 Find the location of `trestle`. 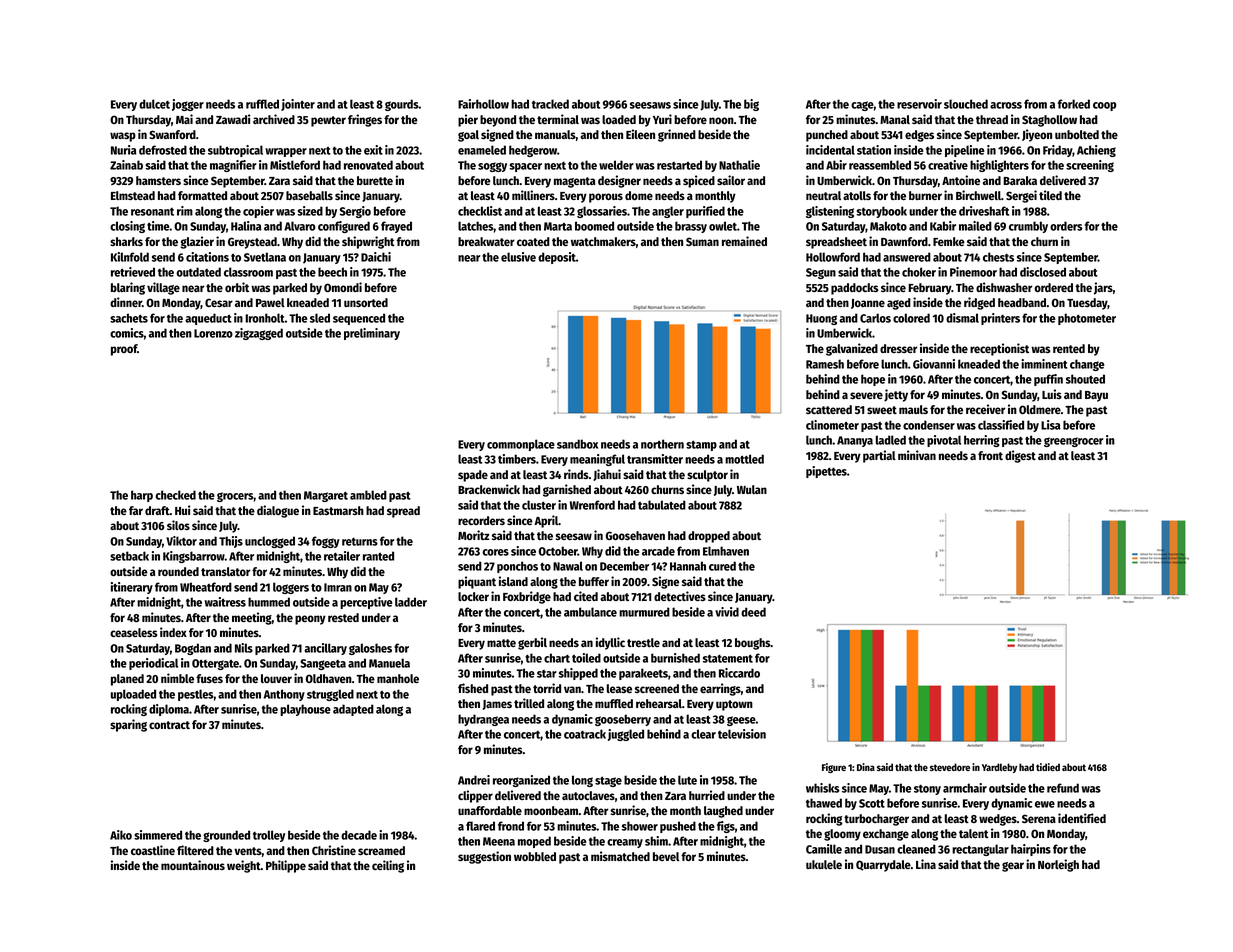

trestle is located at coordinates (643, 642).
